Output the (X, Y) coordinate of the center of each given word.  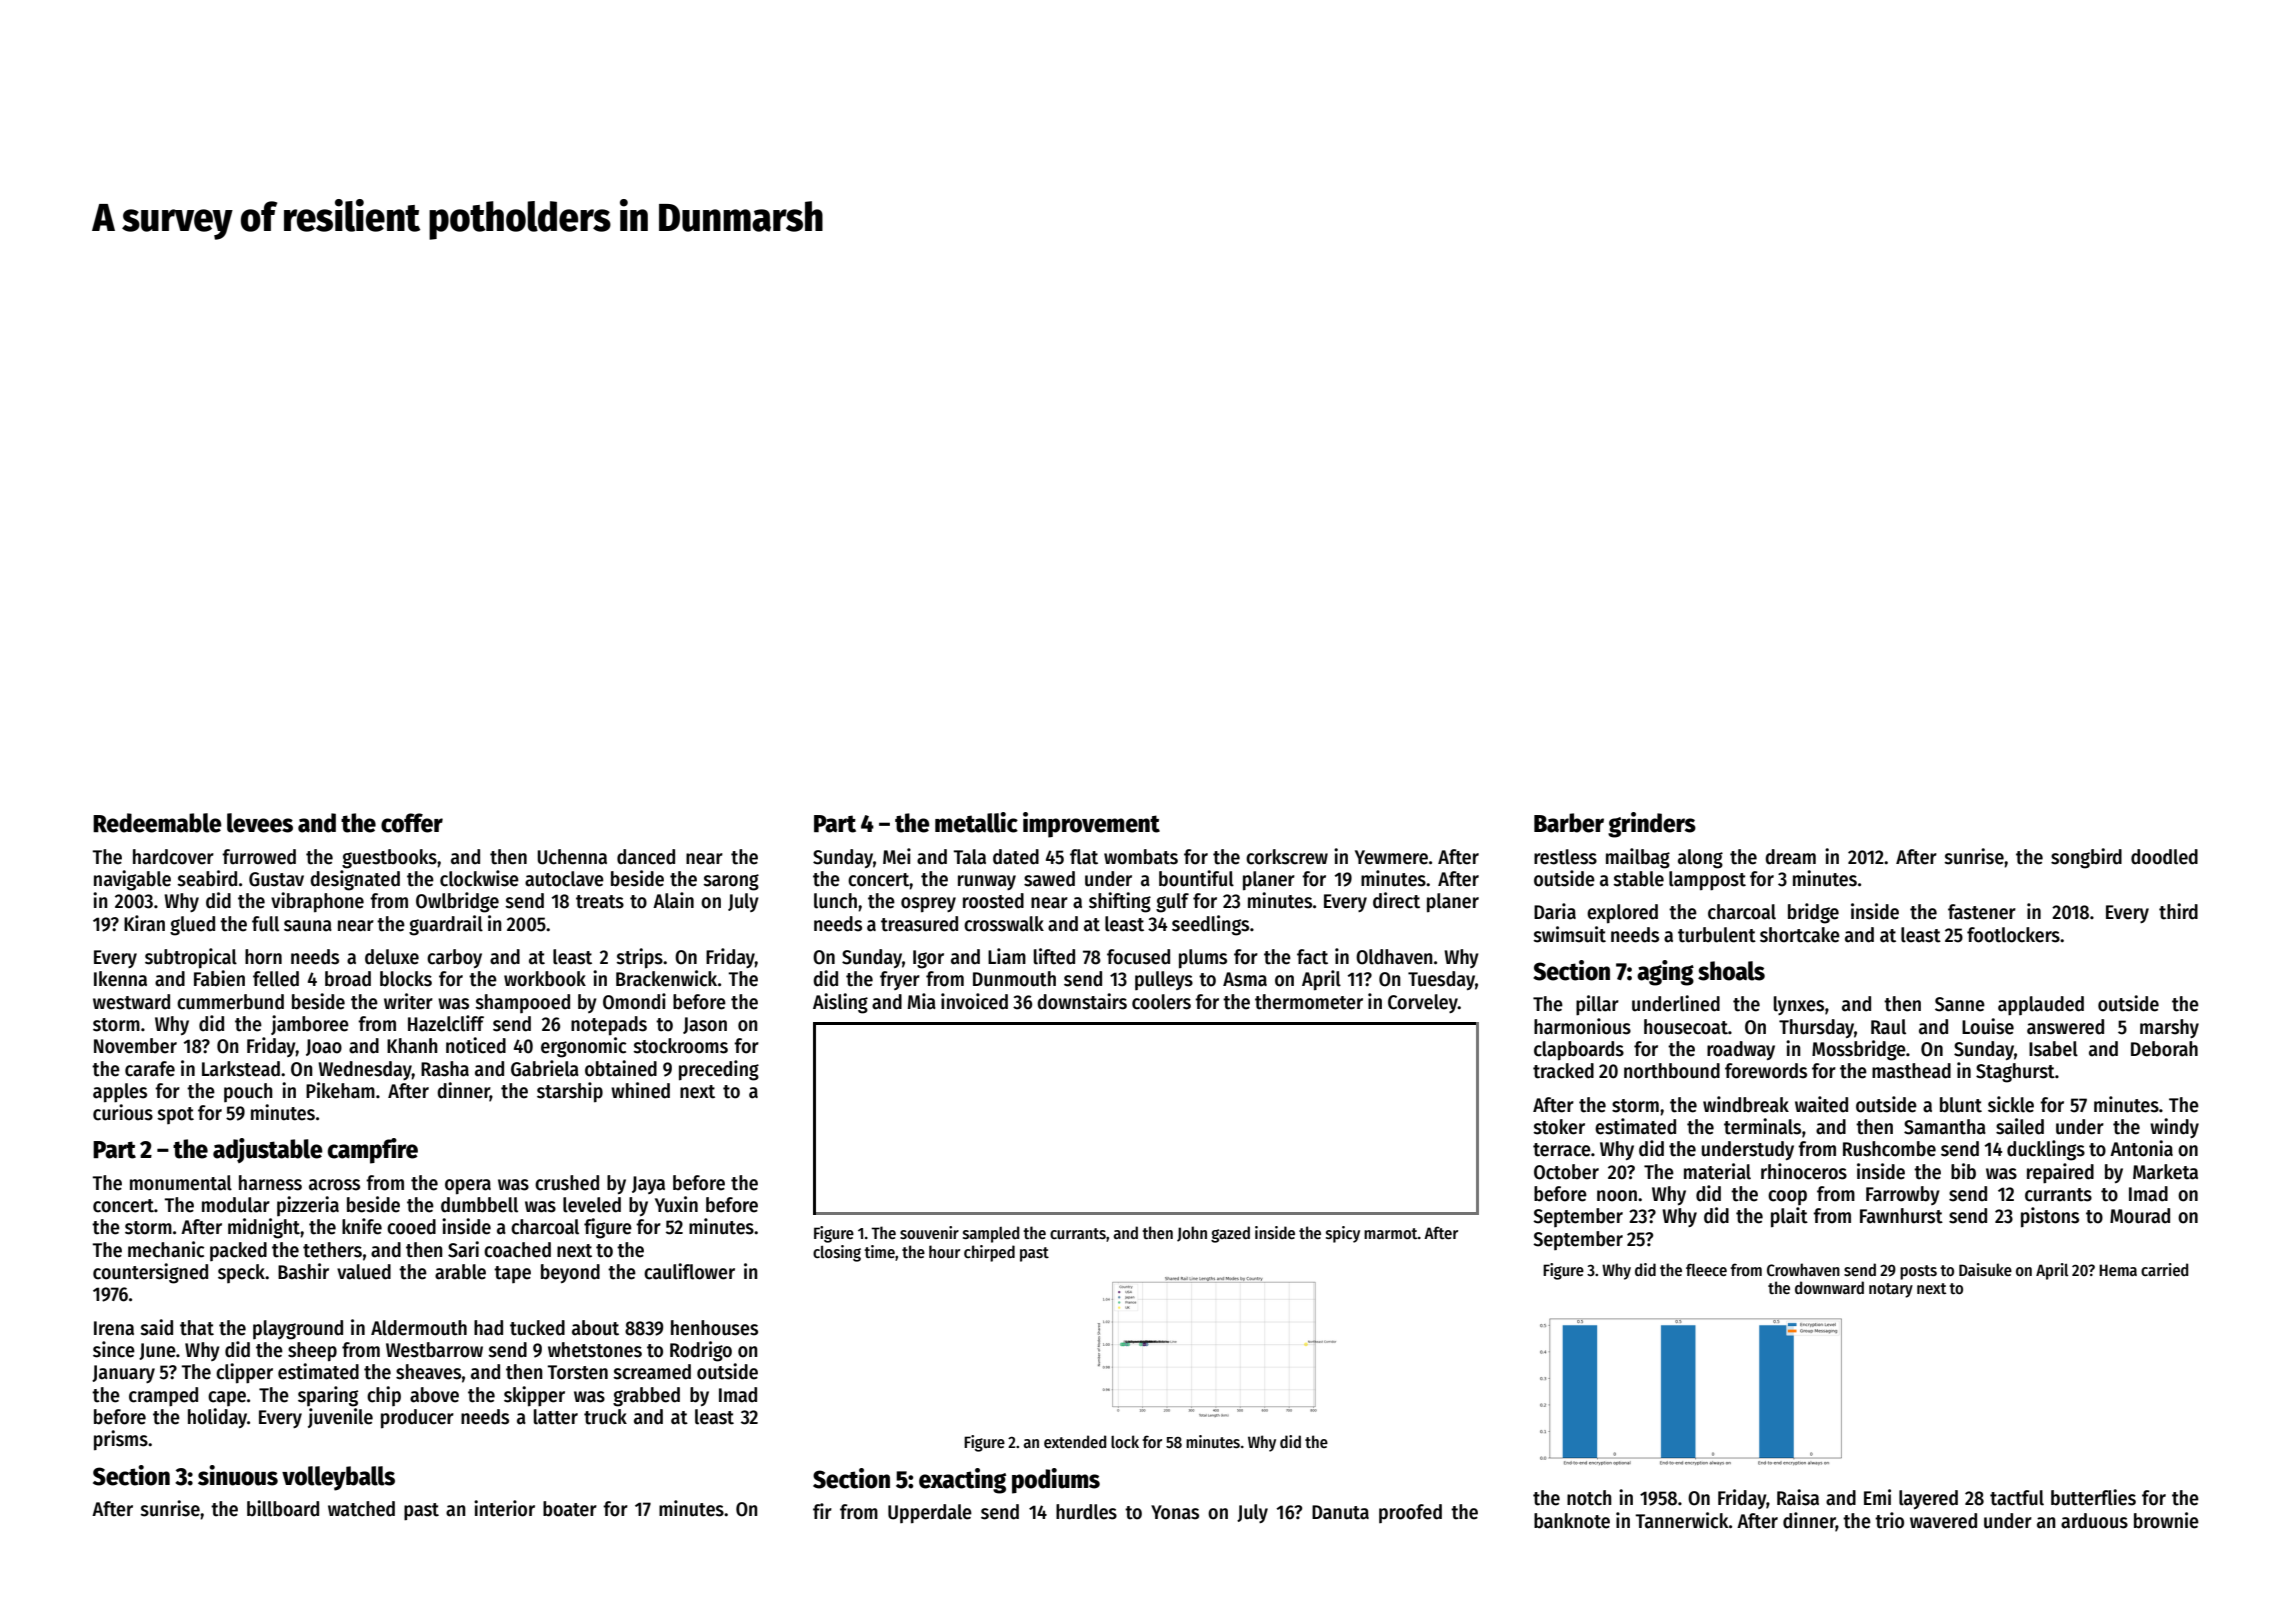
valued (364, 1272)
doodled (2164, 857)
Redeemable (157, 823)
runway (987, 882)
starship (570, 1092)
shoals (1731, 971)
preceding (719, 1070)
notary (1891, 1290)
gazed (1230, 1234)
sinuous (238, 1475)
